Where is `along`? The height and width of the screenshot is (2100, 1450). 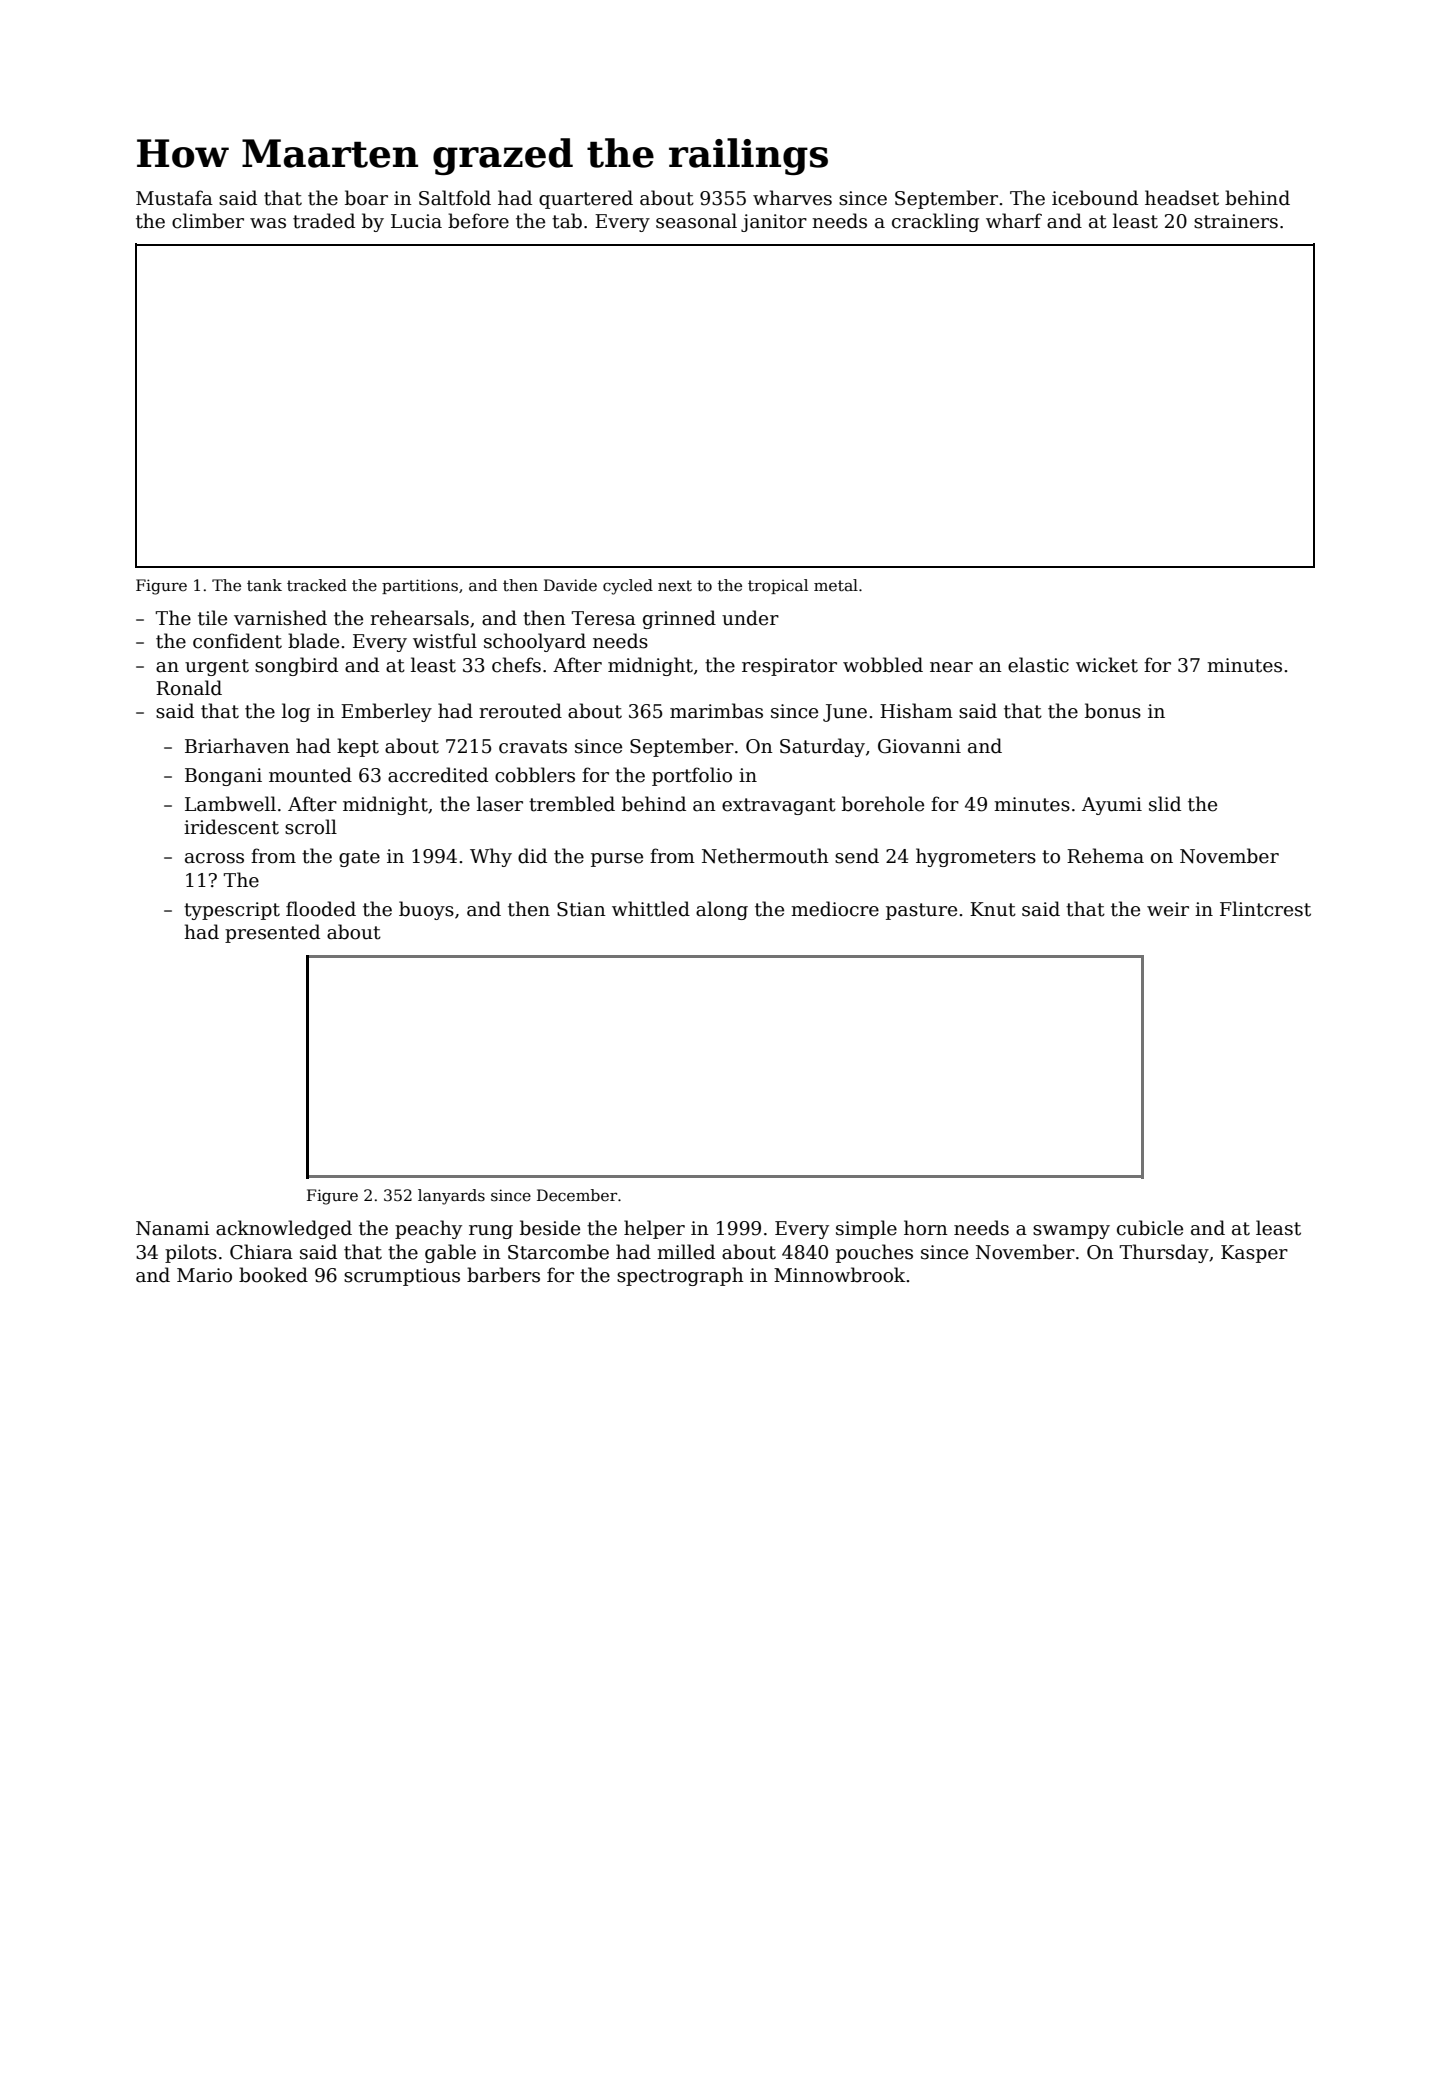 along is located at coordinates (722, 910).
